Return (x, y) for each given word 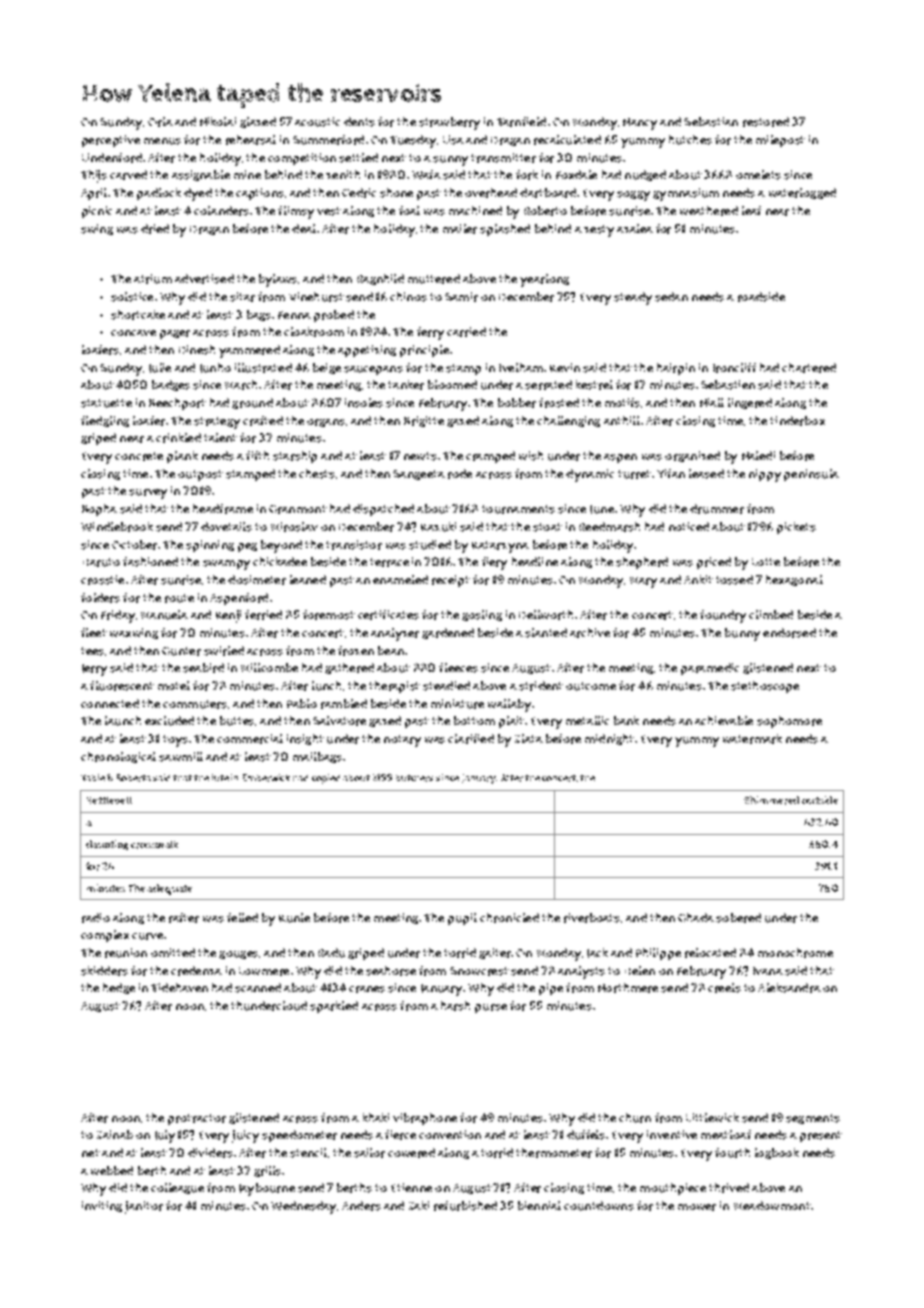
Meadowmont (771, 1205)
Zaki (419, 1205)
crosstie (102, 580)
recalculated (567, 140)
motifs (622, 403)
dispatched (383, 510)
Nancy (640, 124)
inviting (102, 1206)
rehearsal (251, 140)
